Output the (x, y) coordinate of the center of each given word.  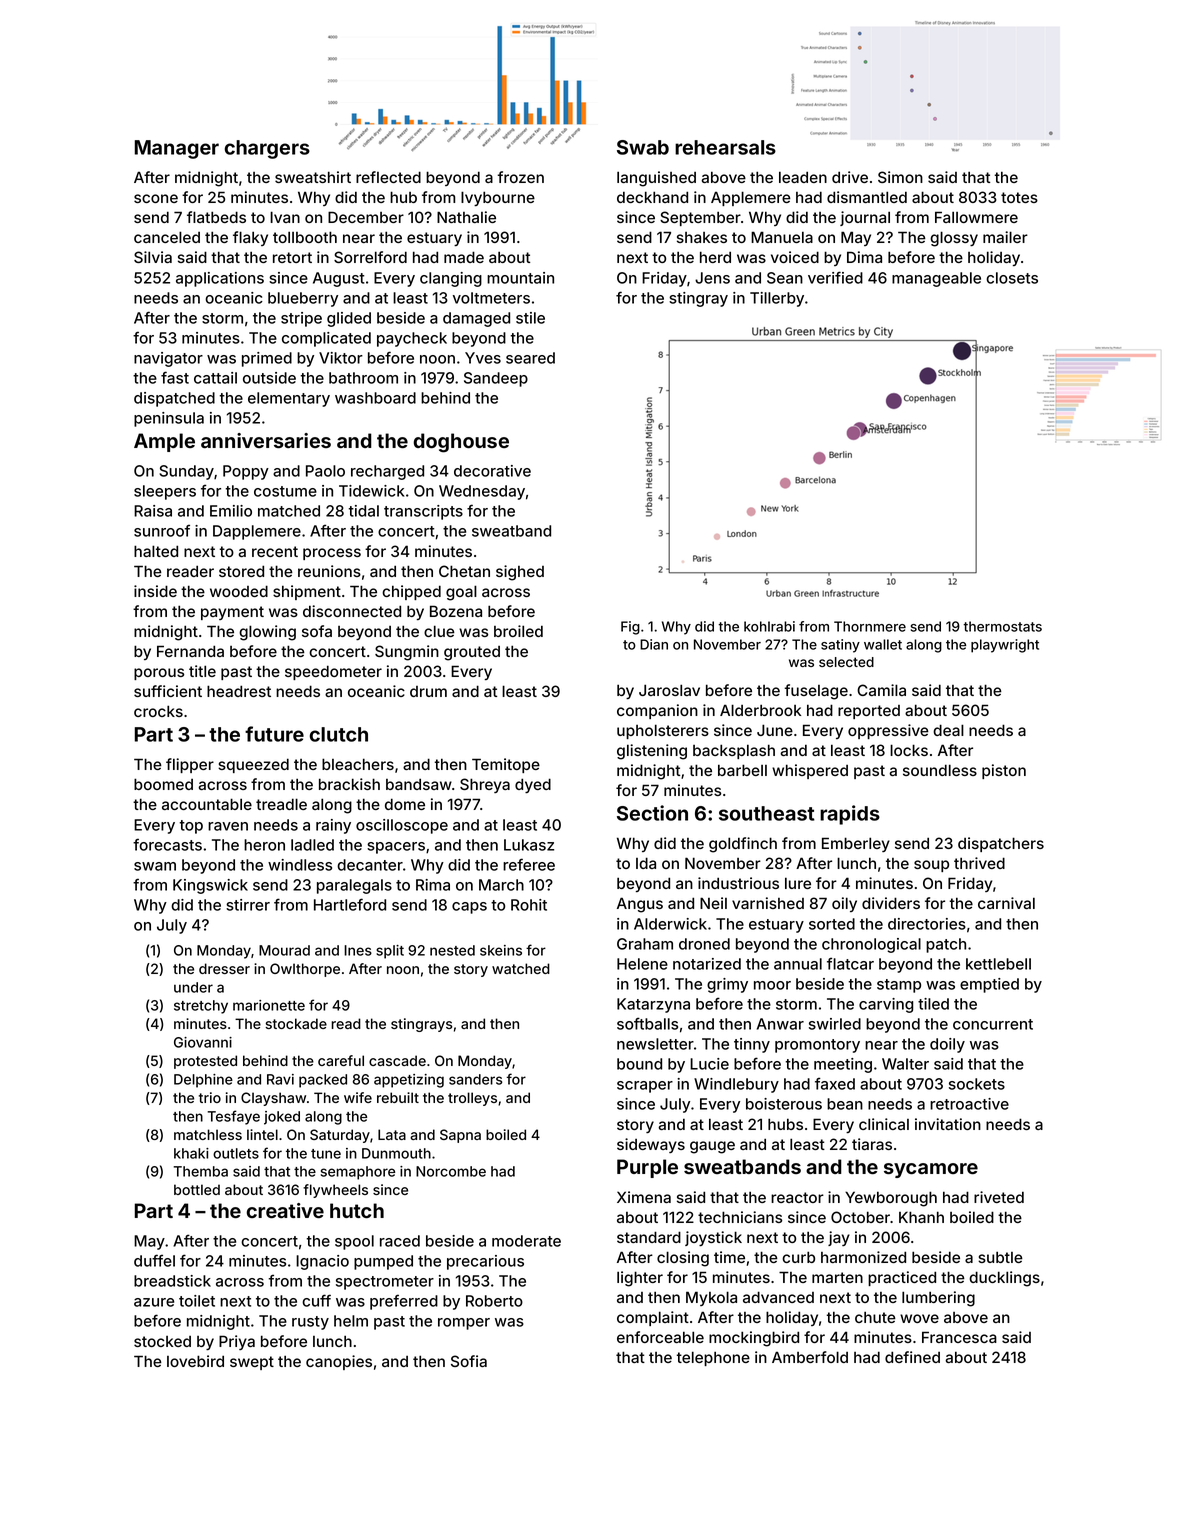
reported (869, 712)
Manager (177, 149)
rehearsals (725, 147)
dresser (224, 968)
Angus (640, 905)
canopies (339, 1362)
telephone (713, 1358)
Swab (643, 147)
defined (912, 1357)
